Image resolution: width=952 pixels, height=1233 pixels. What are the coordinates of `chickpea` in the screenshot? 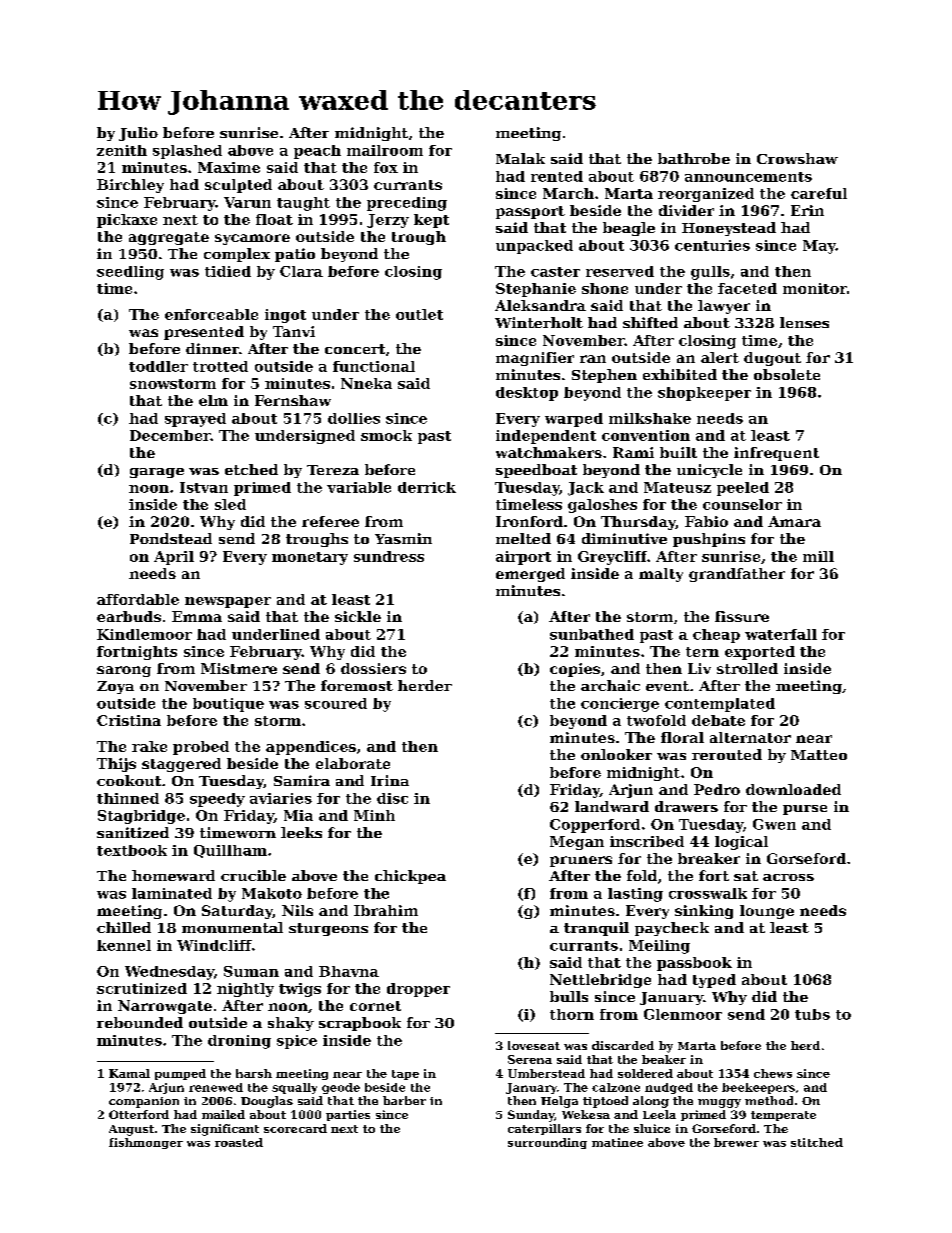 It's located at (410, 877).
